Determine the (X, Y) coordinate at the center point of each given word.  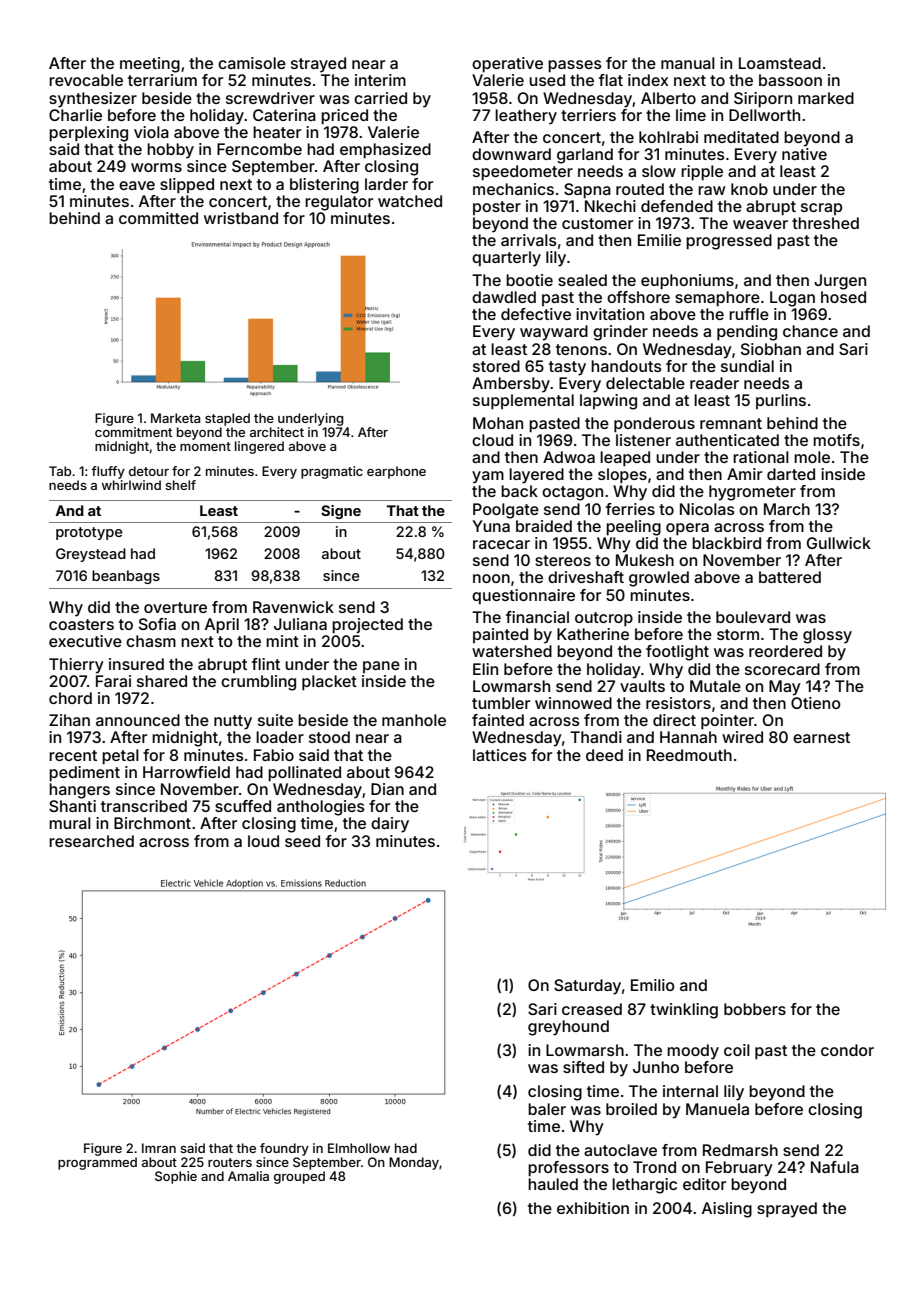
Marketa (175, 418)
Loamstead (780, 63)
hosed (843, 297)
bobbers (755, 1009)
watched (410, 201)
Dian (387, 789)
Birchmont (152, 823)
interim (380, 80)
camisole (252, 63)
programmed (97, 1163)
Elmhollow (359, 1148)
